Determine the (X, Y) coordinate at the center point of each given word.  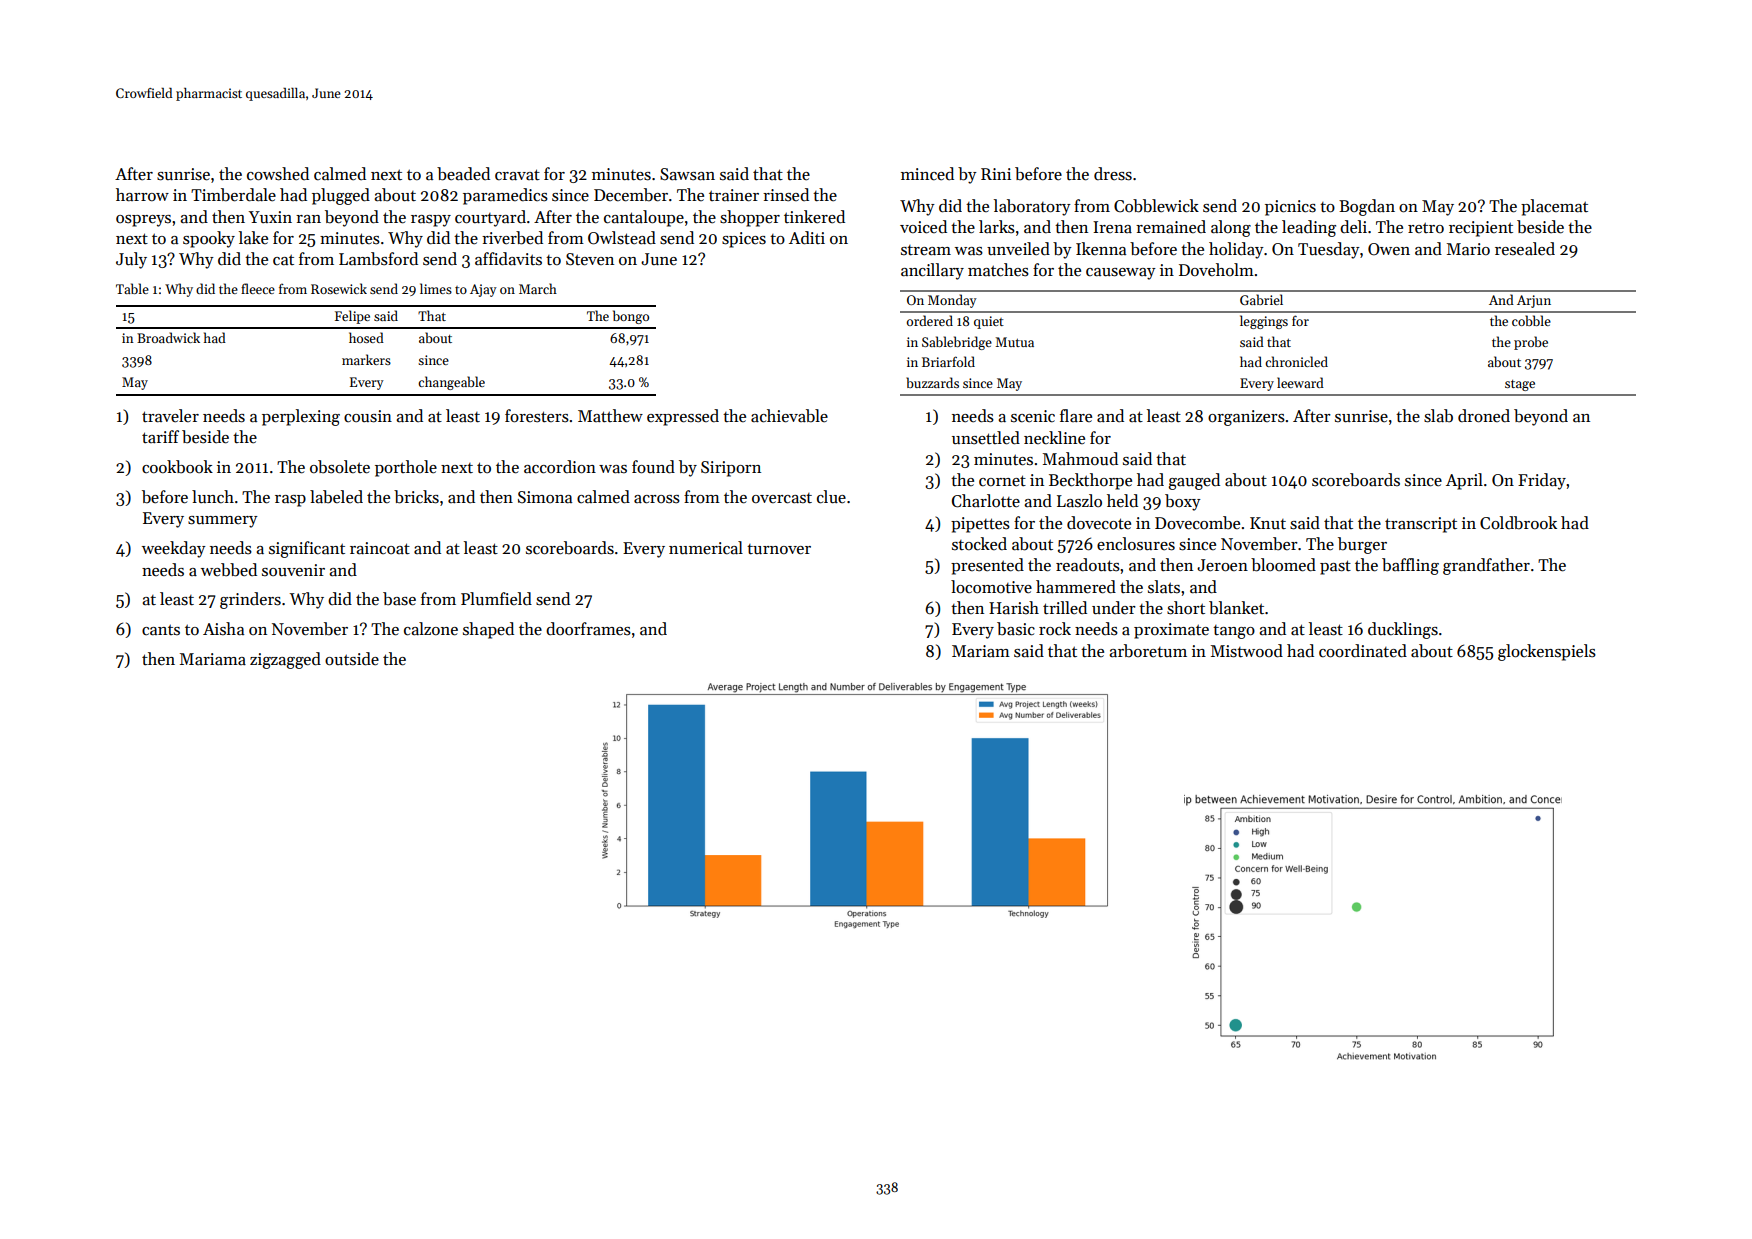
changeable (451, 383)
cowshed (278, 174)
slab (1438, 416)
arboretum (1148, 651)
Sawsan (687, 174)
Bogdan (1367, 207)
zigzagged (285, 660)
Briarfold (948, 361)
